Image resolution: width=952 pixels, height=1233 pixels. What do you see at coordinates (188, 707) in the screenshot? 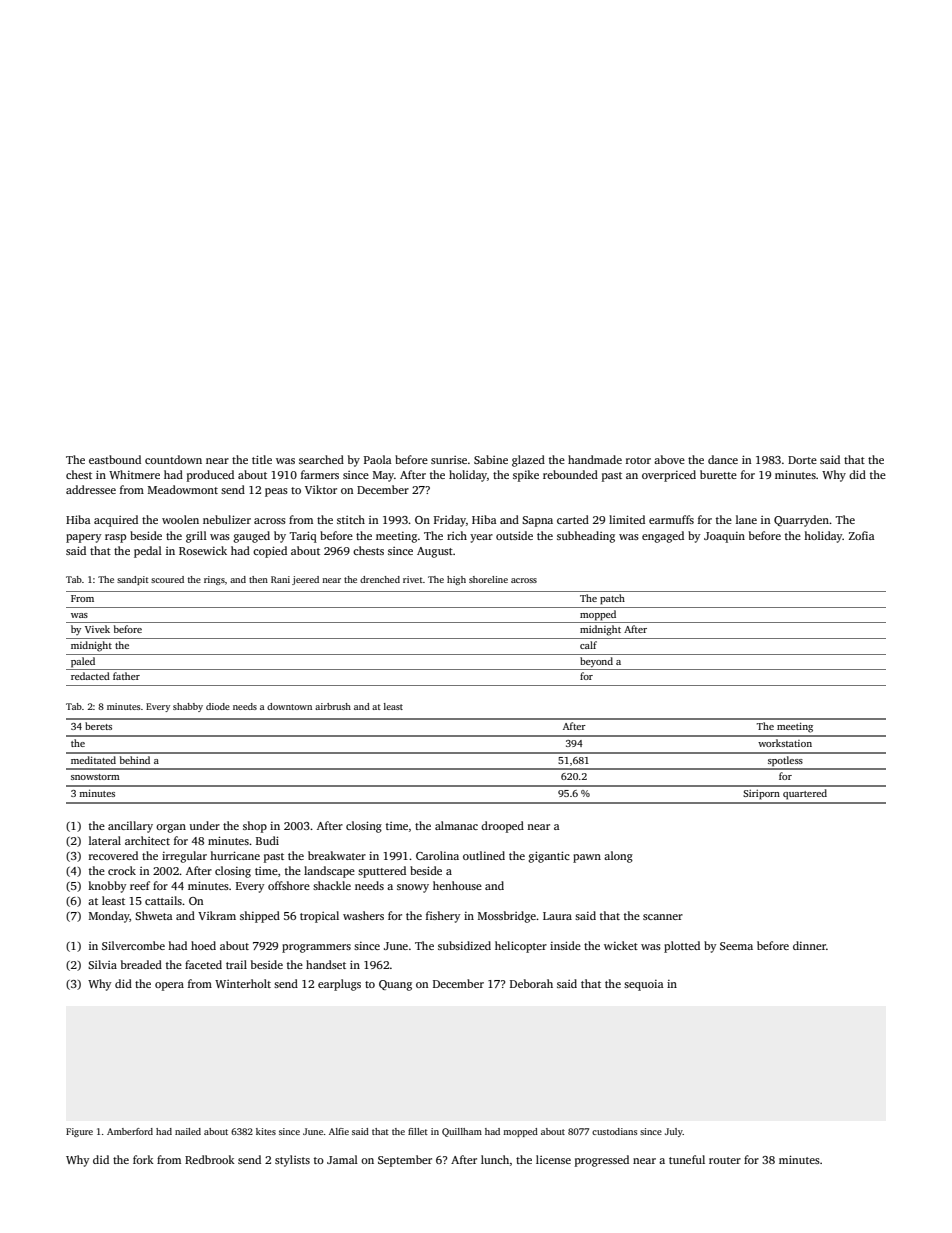
I see `shabby` at bounding box center [188, 707].
